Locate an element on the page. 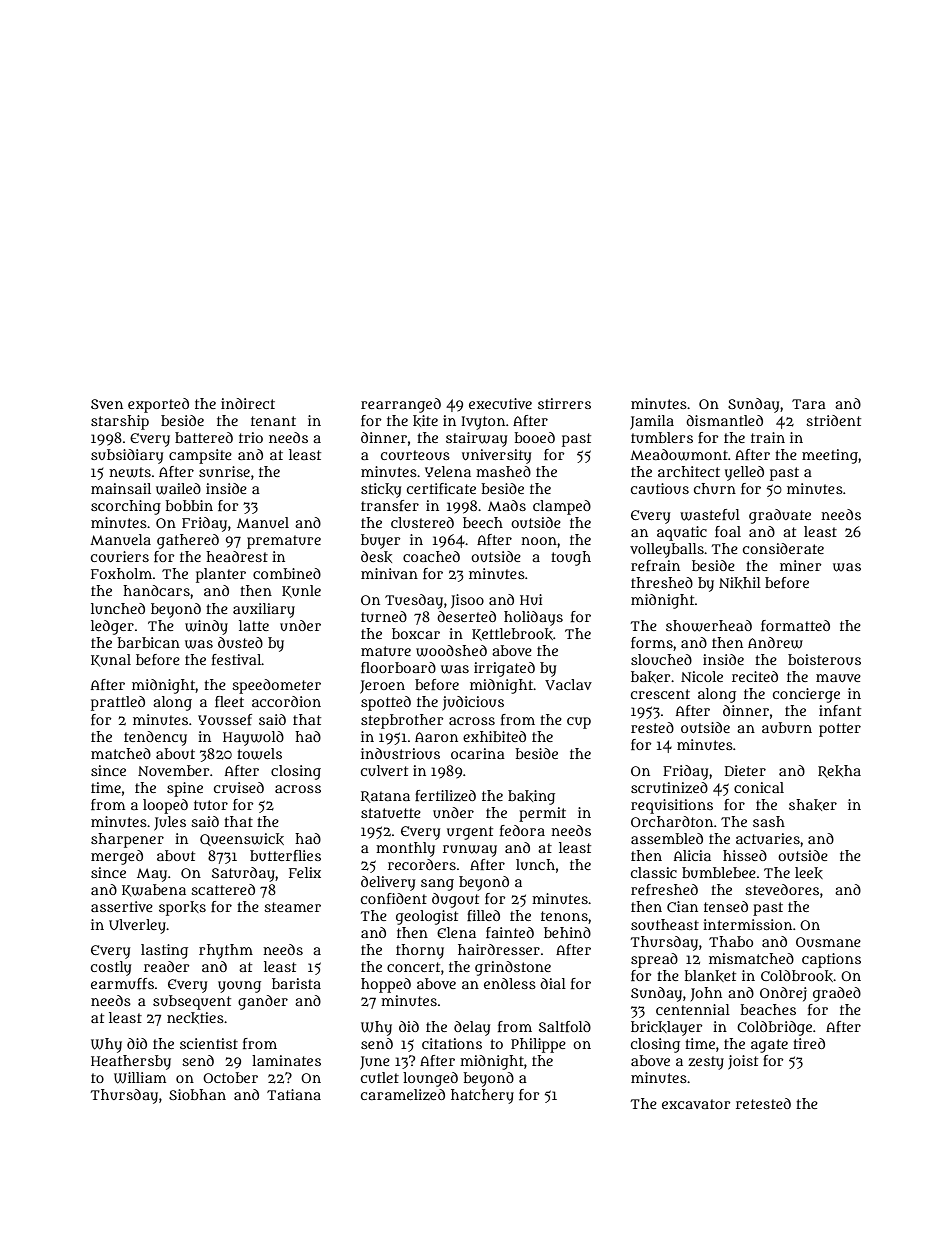  recited is located at coordinates (755, 676).
